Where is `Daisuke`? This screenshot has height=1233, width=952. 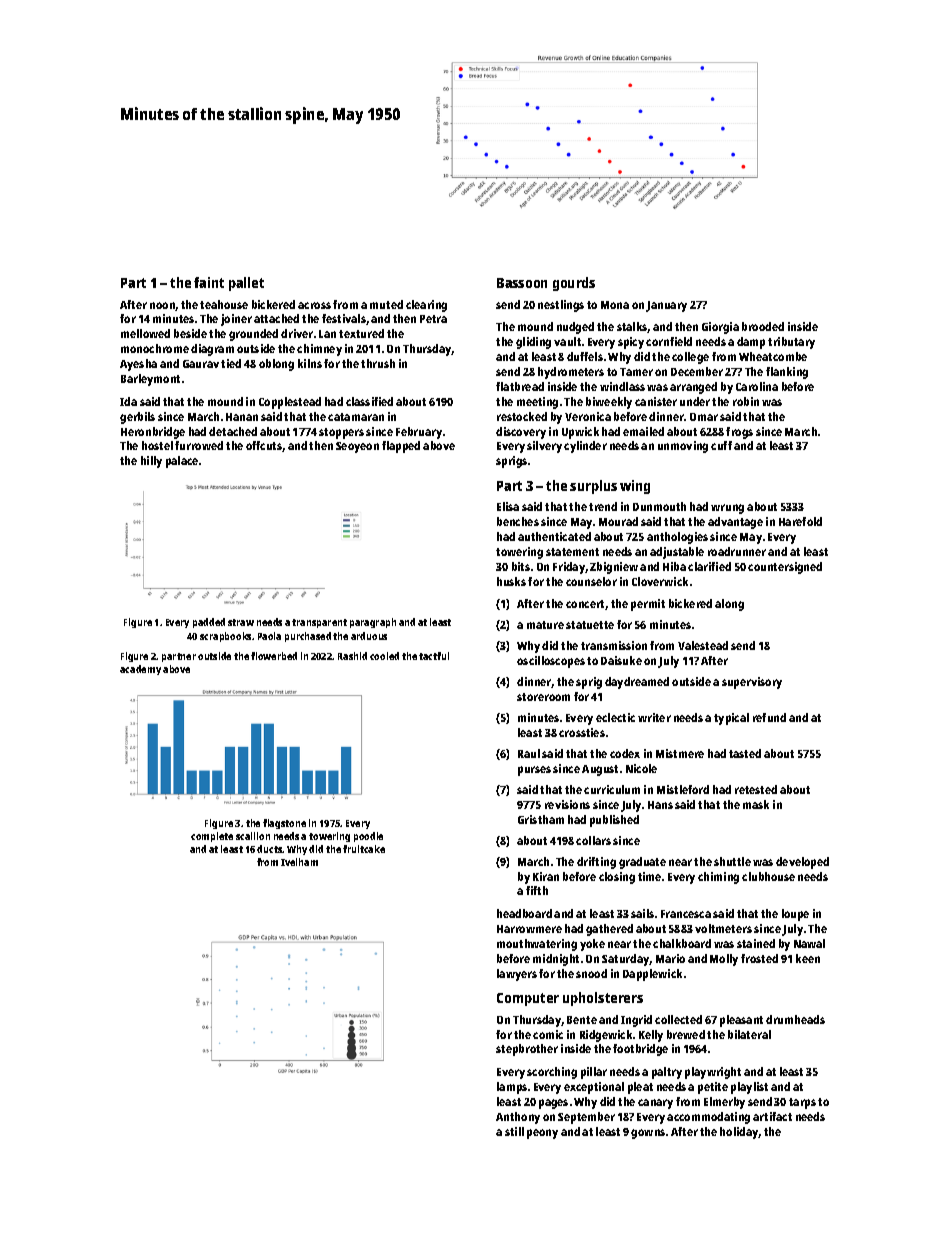
Daisuke is located at coordinates (621, 660).
